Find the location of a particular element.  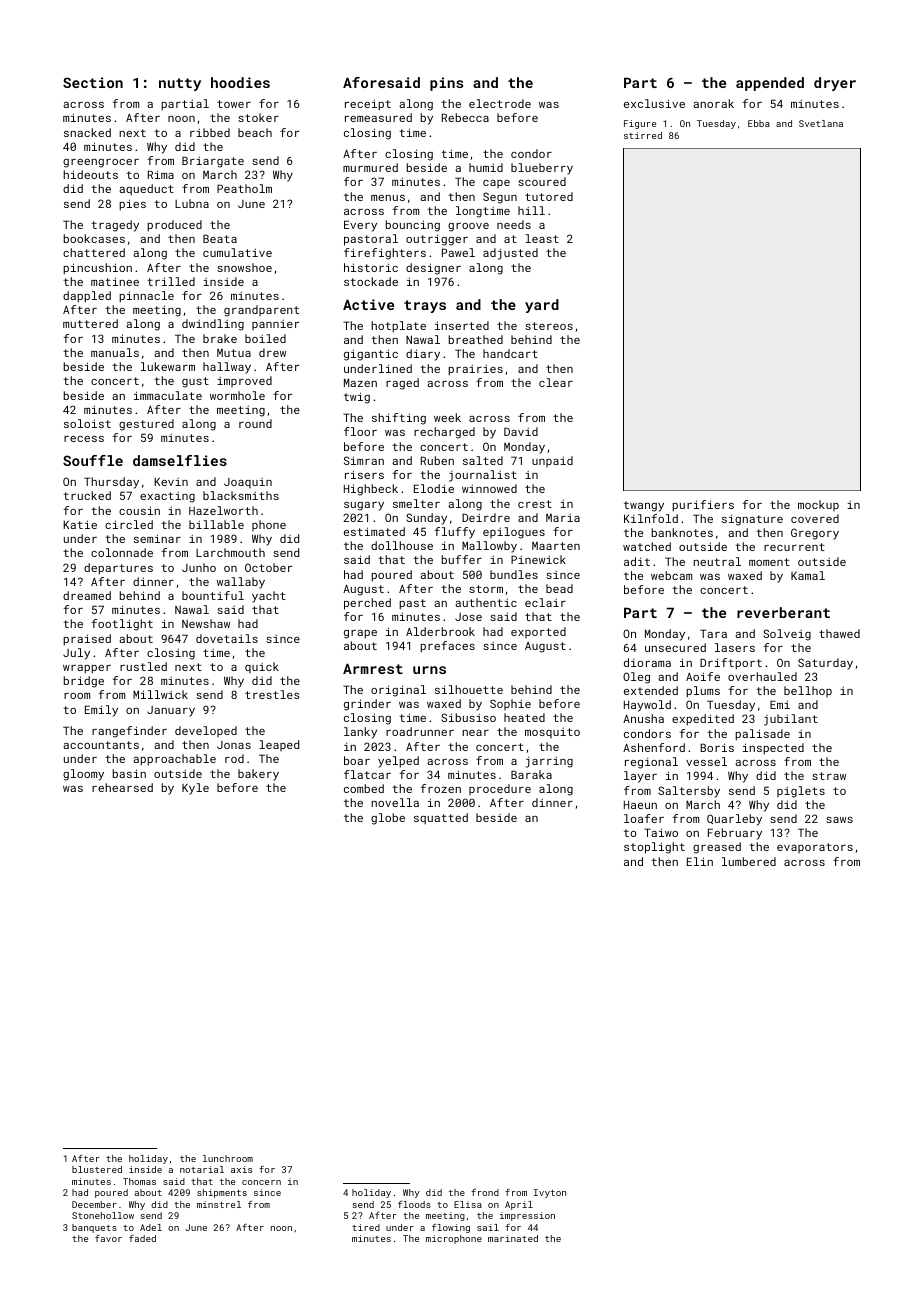

Kyle is located at coordinates (195, 789).
